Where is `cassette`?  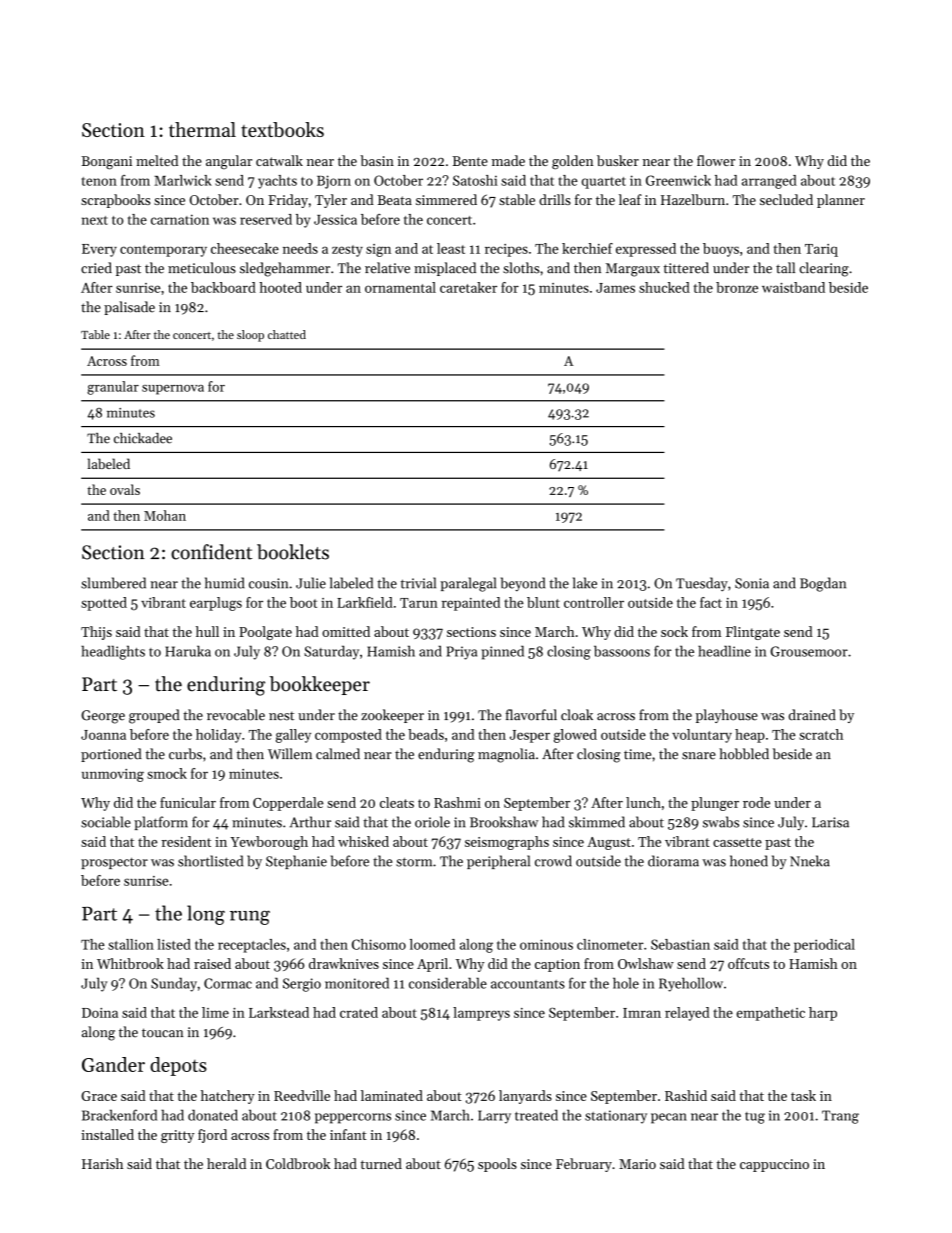 cassette is located at coordinates (737, 842).
